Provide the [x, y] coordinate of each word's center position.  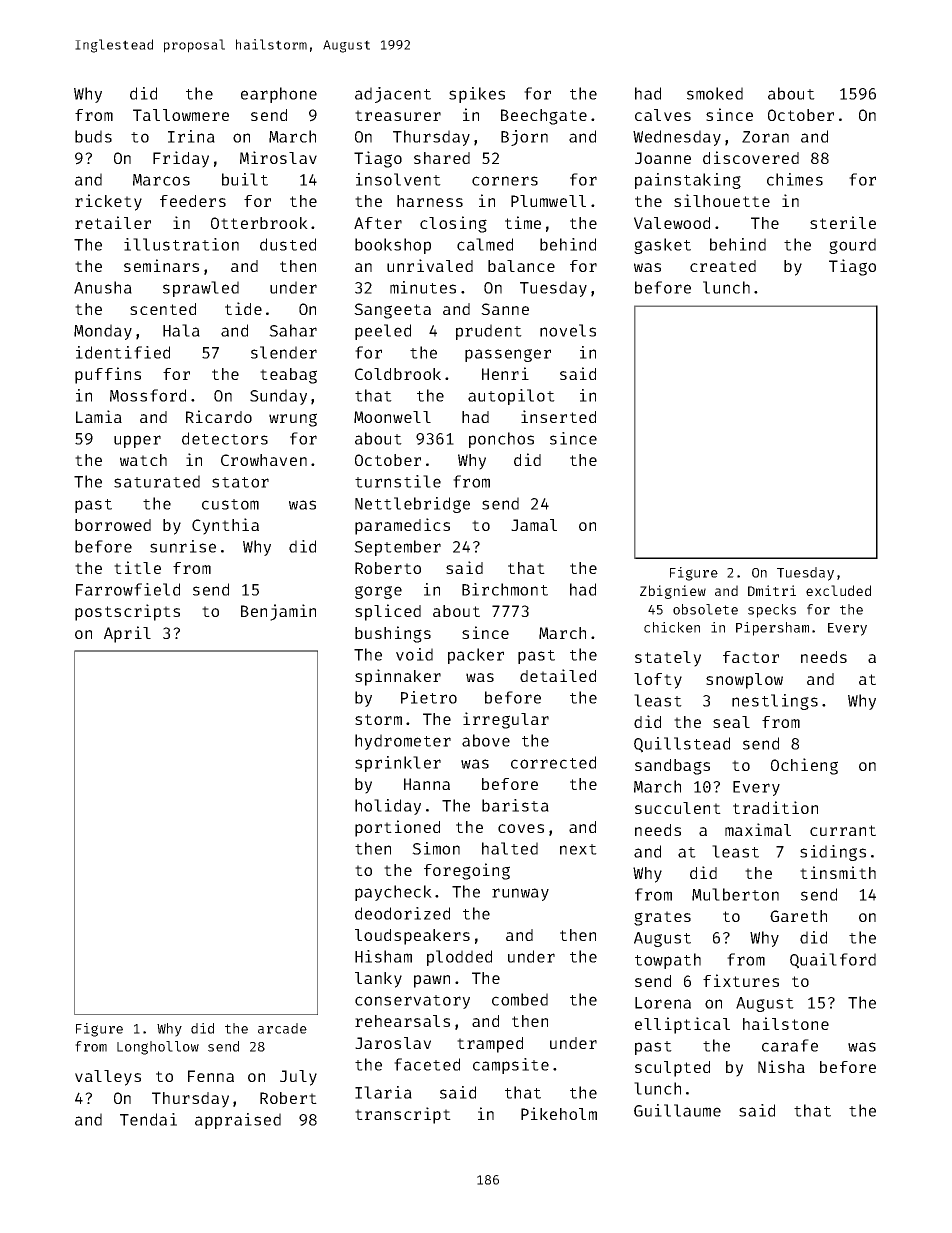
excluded [838, 590]
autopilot [511, 397]
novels [568, 330]
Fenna [211, 1076]
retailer [113, 222]
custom [230, 504]
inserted [558, 416]
